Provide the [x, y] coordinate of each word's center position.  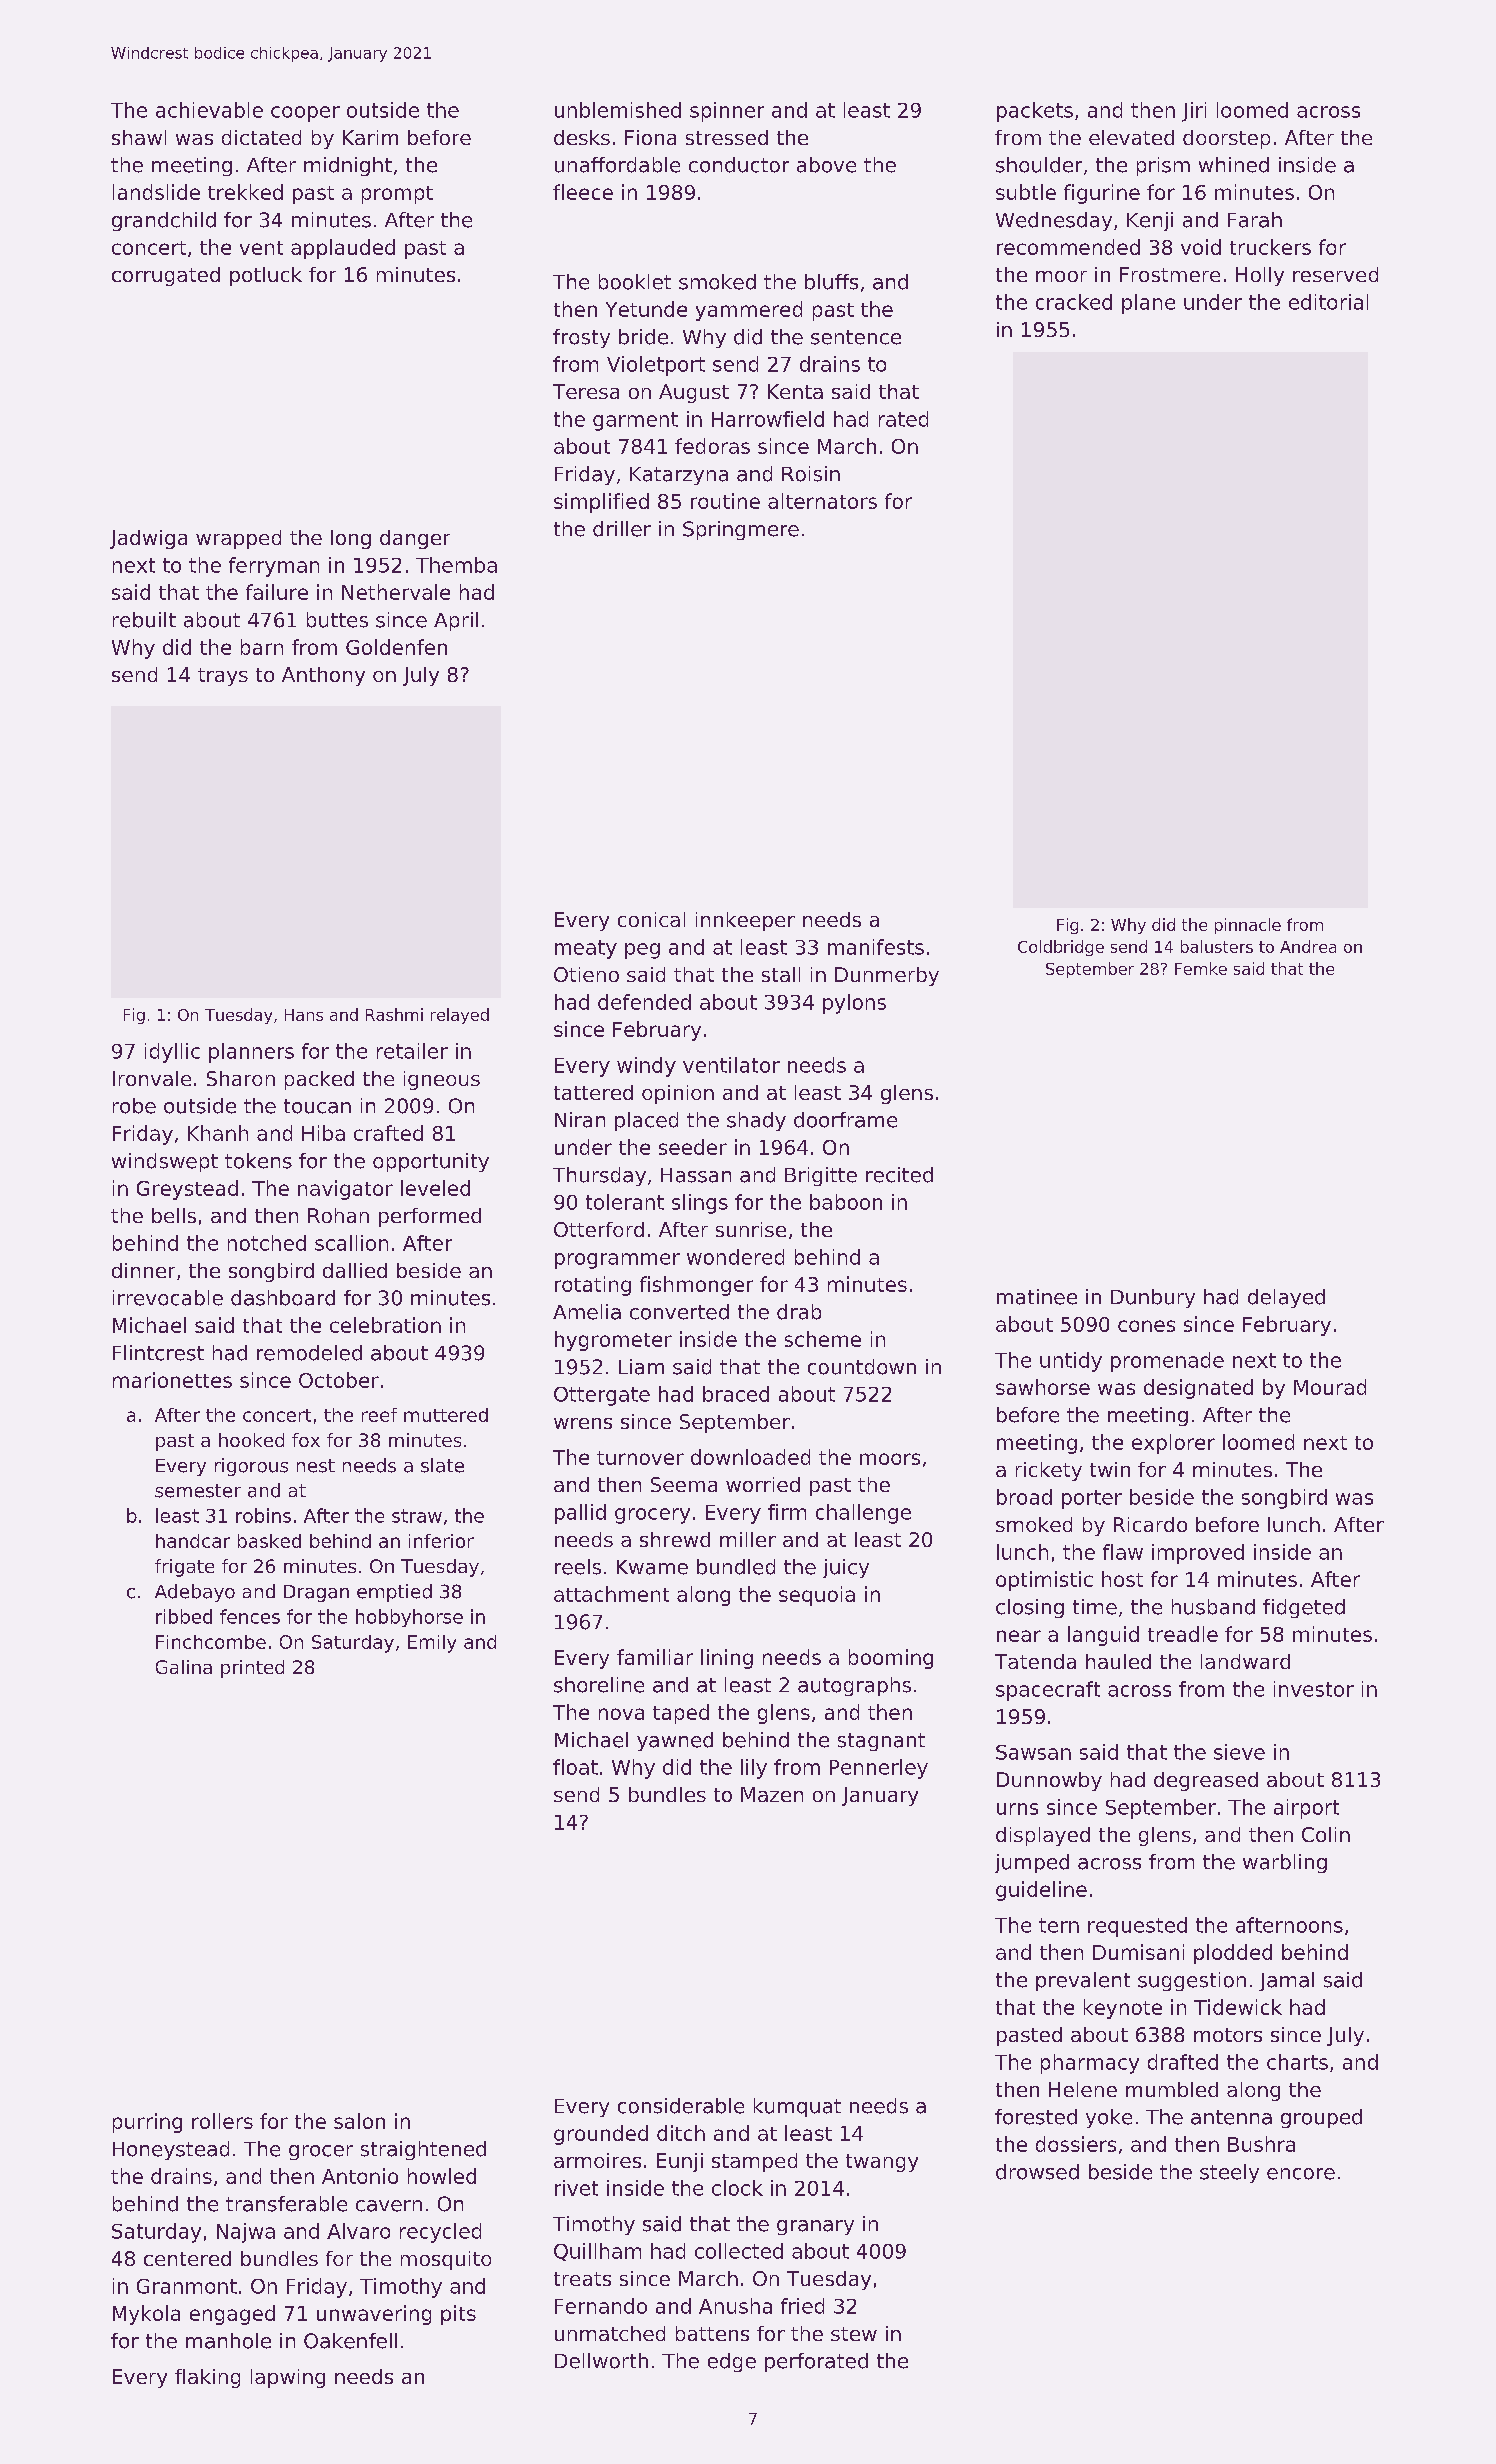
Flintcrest [158, 1353]
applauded [343, 249]
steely [1229, 2173]
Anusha [735, 2306]
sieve [1239, 1752]
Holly [1260, 276]
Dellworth [601, 2361]
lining [727, 1659]
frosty [581, 338]
